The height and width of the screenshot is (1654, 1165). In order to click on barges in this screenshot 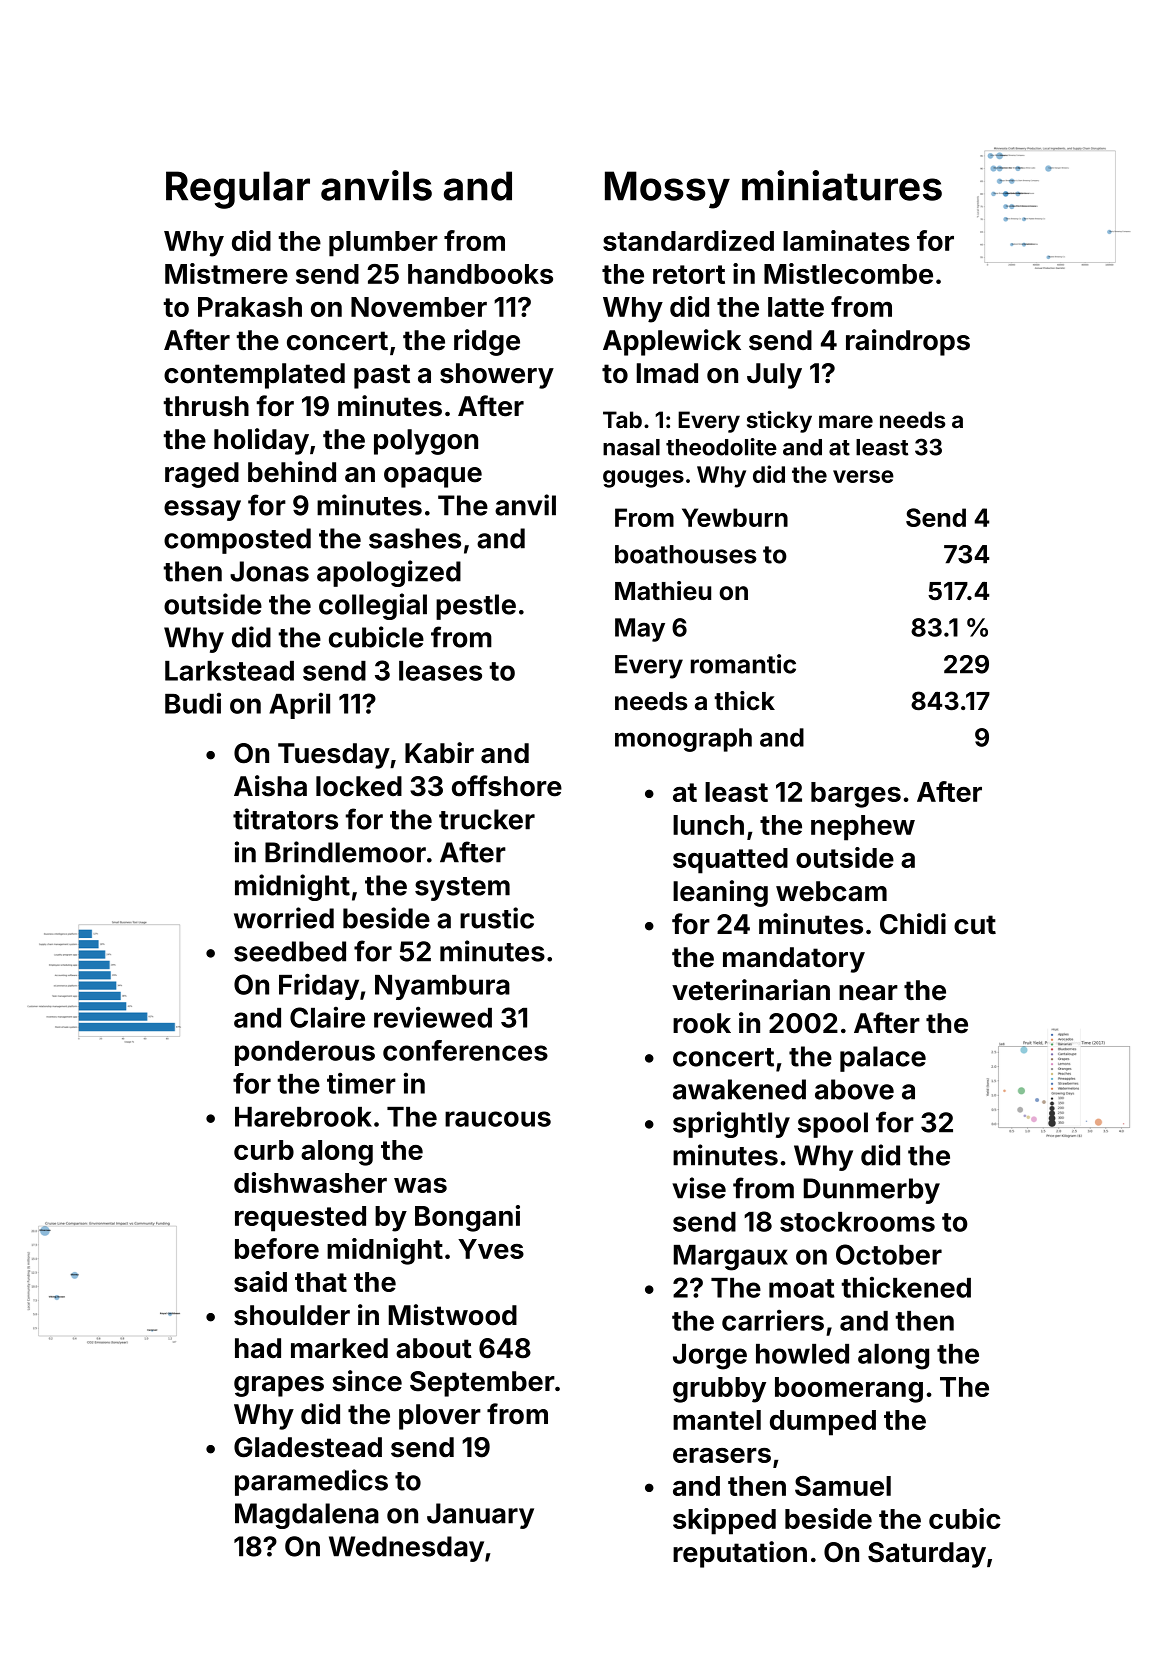, I will do `click(856, 795)`.
